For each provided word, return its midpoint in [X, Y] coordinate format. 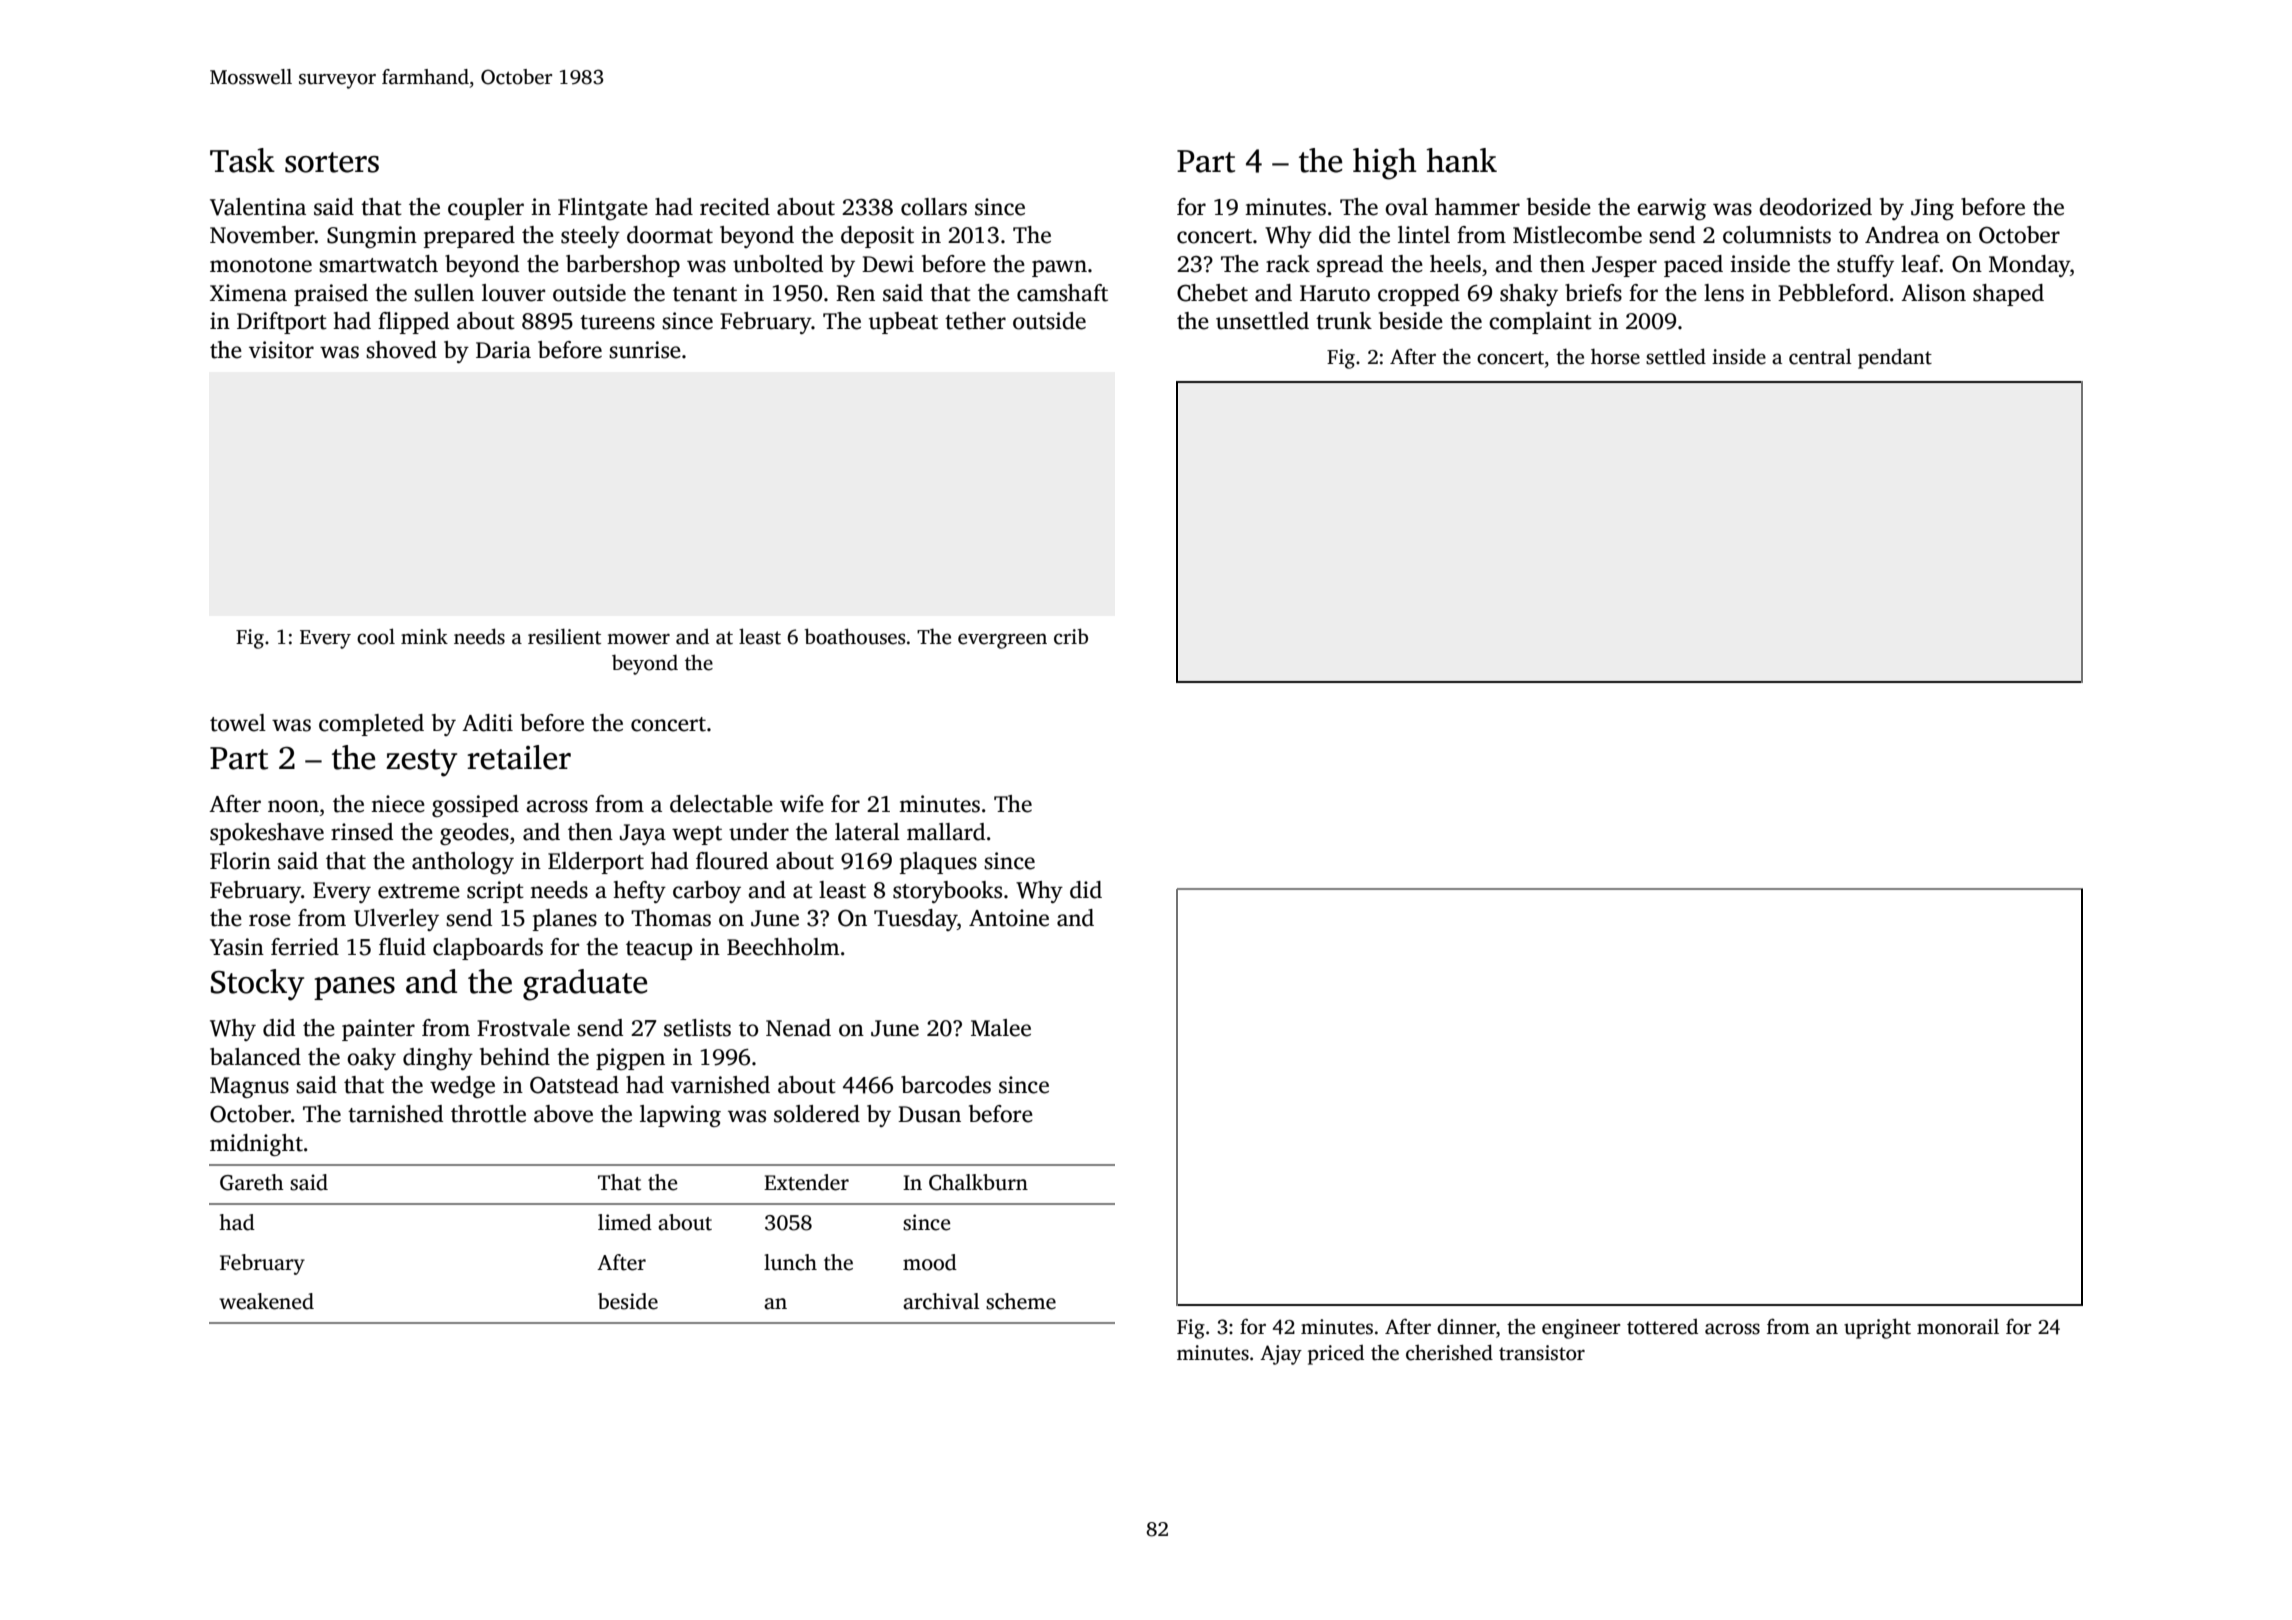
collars [934, 207]
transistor [1542, 1353]
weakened [266, 1301]
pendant [1895, 359]
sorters [332, 162]
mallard [946, 832]
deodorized [1815, 207]
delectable [721, 804]
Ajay [1281, 1355]
